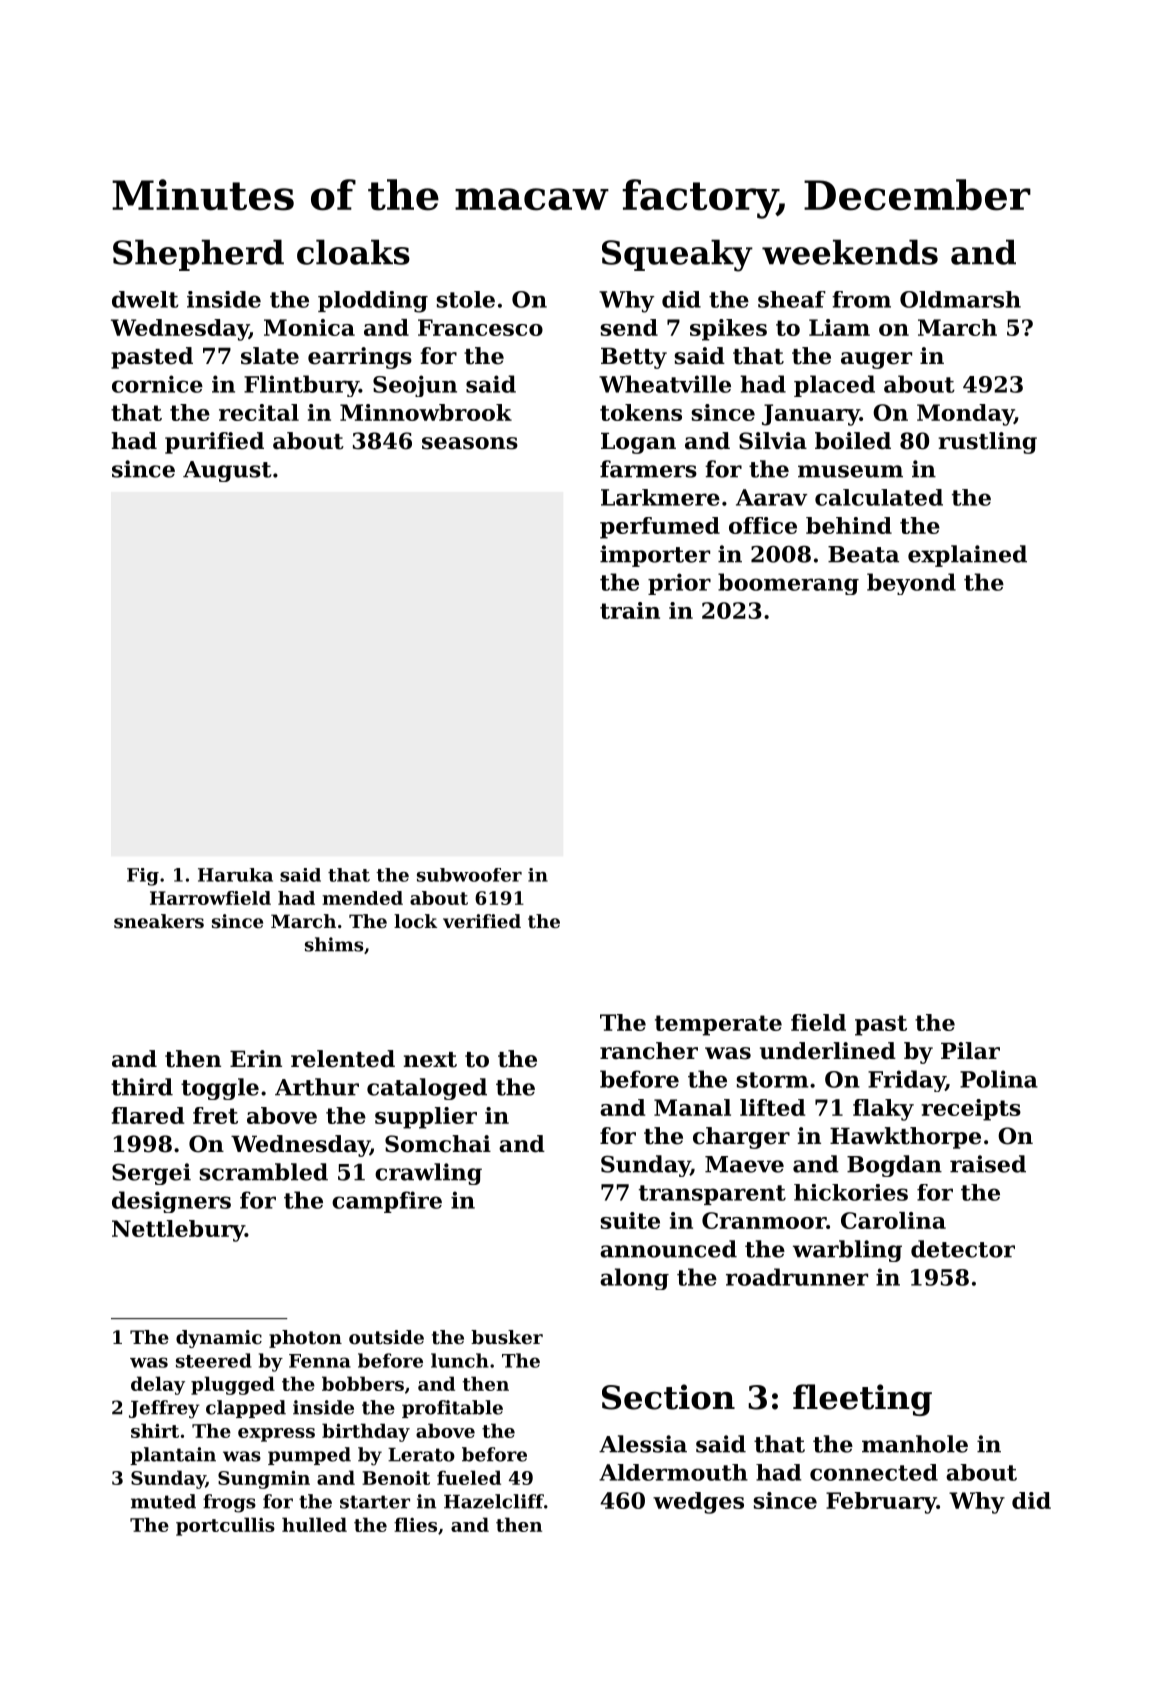 This screenshot has height=1684, width=1163. I want to click on train, so click(630, 610).
